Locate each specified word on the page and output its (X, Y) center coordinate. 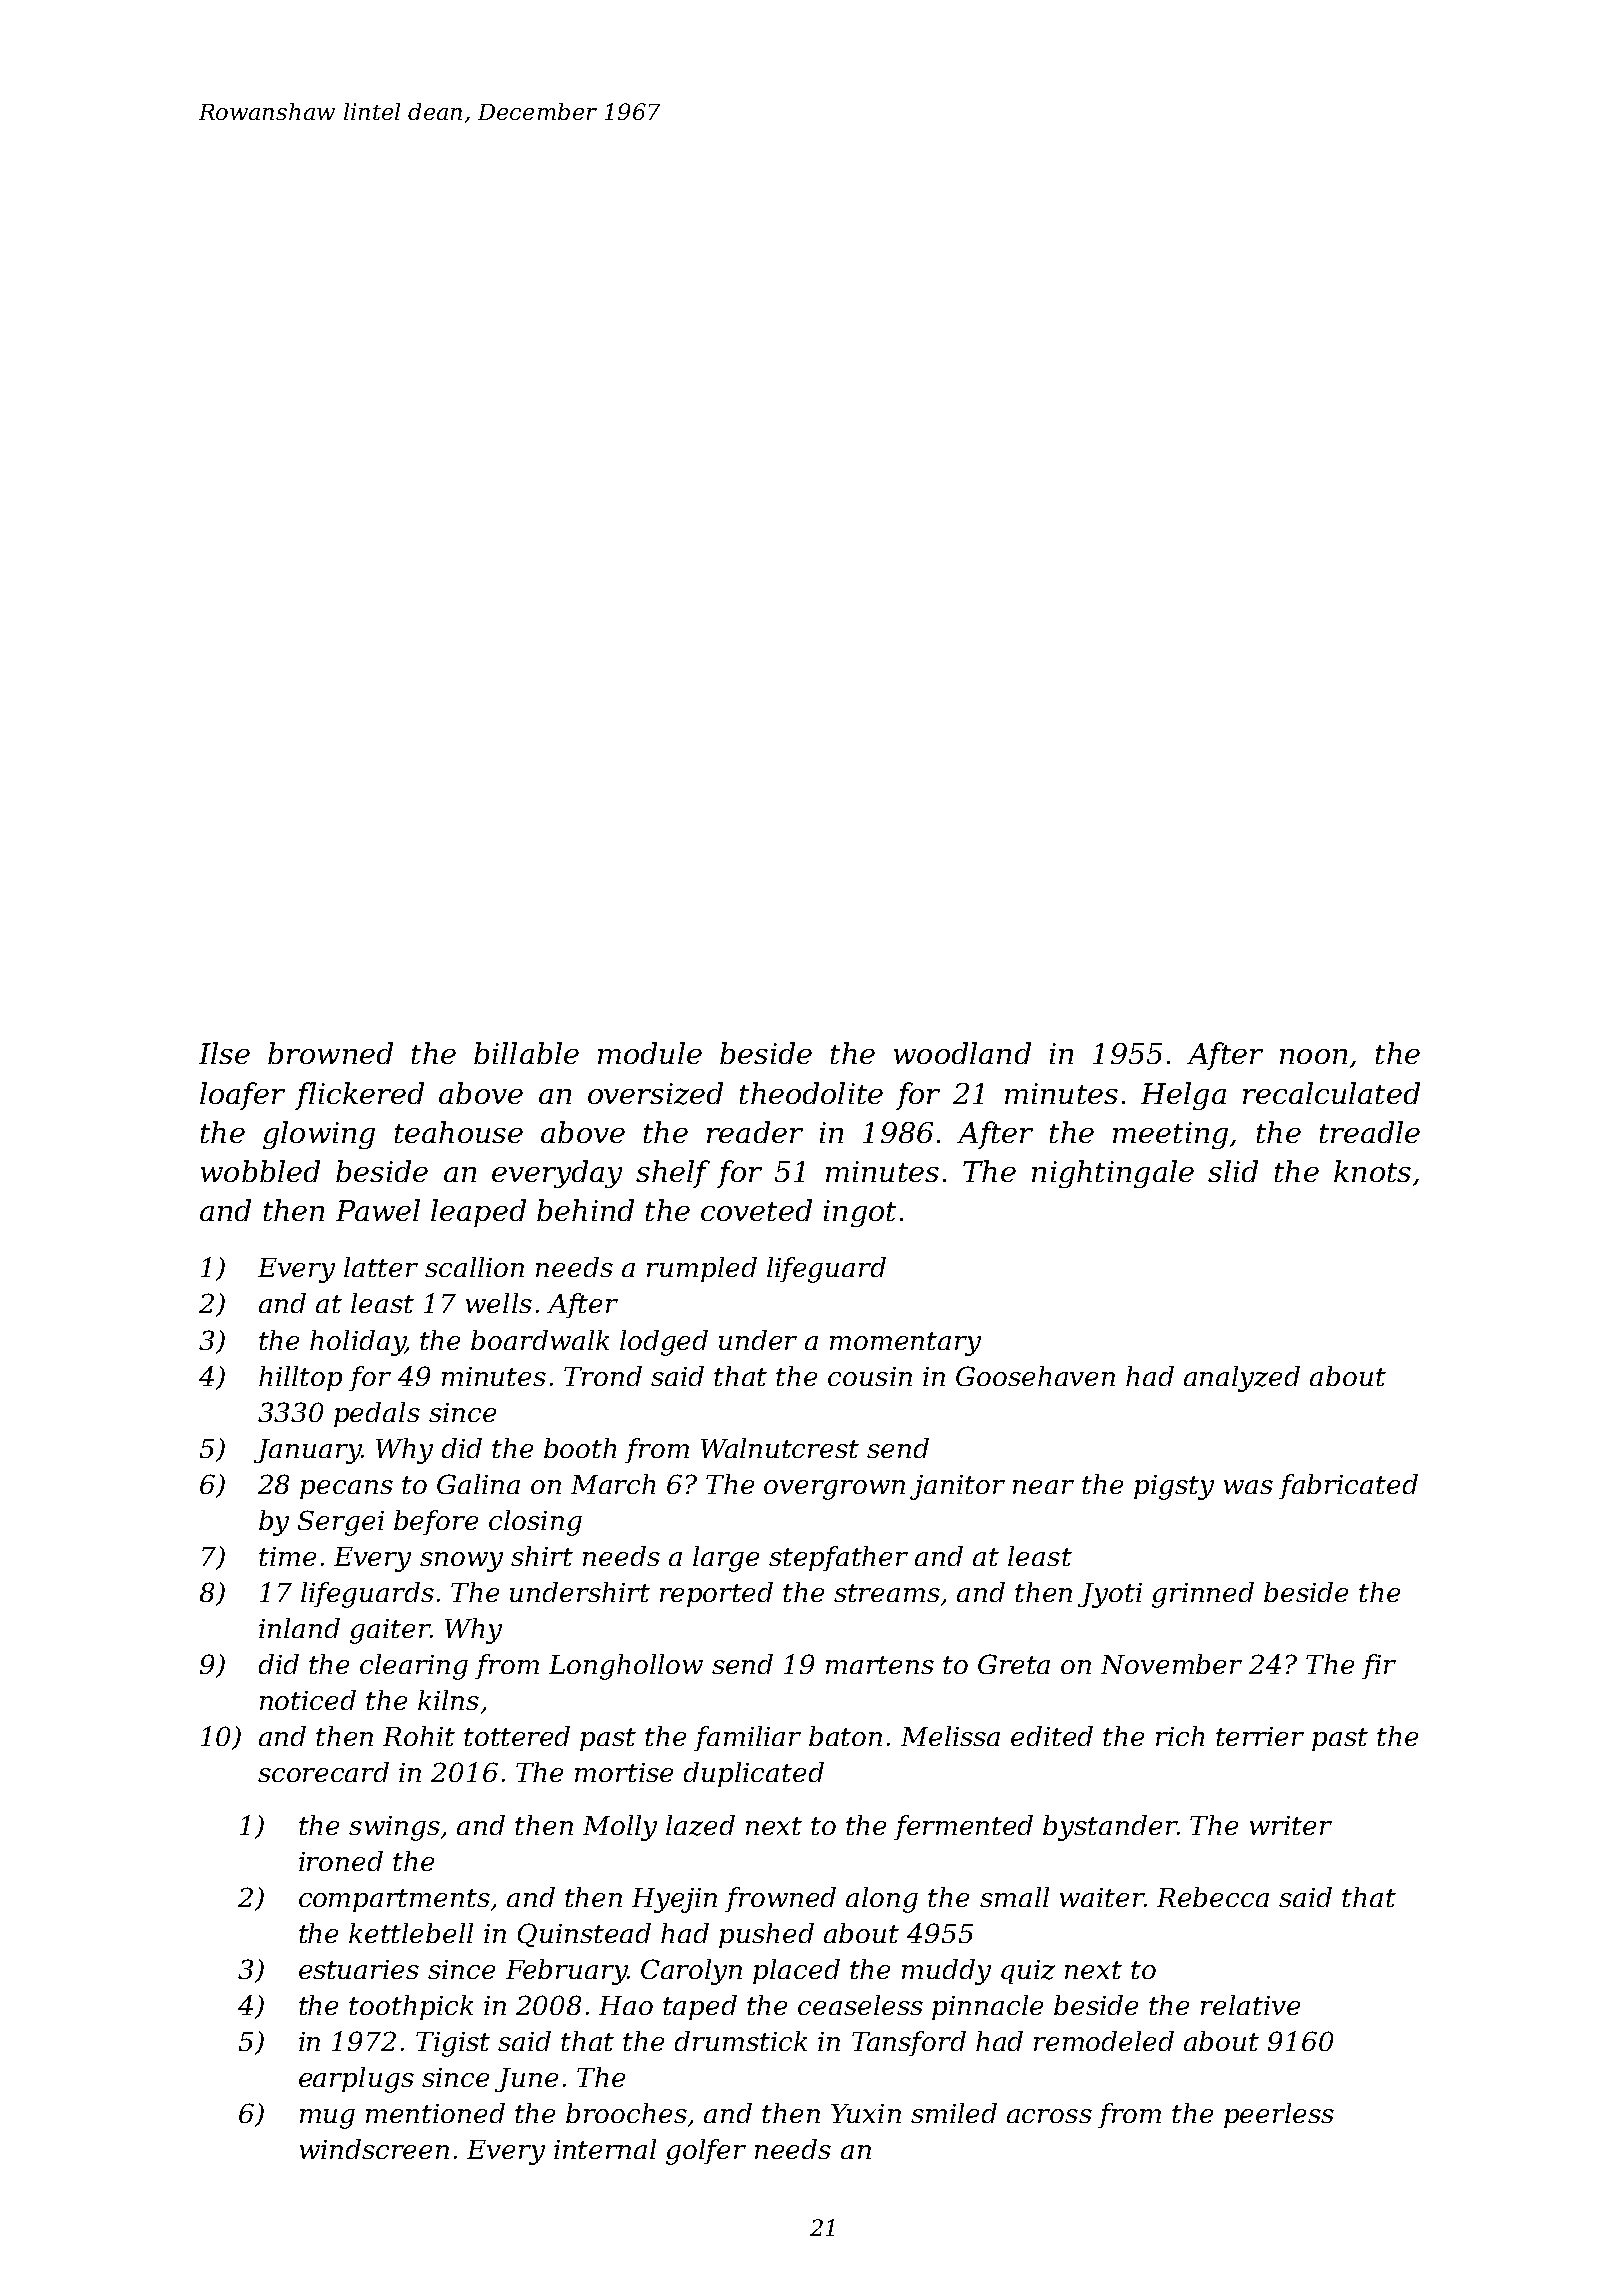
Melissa (950, 1736)
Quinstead (584, 1935)
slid (1233, 1171)
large (726, 1559)
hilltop (300, 1378)
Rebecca (1213, 1897)
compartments (394, 1900)
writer (1291, 1825)
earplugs (356, 2080)
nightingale (1113, 1174)
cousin (870, 1376)
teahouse (459, 1132)
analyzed (1242, 1379)
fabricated (1348, 1486)
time (287, 1556)
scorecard (323, 1772)
